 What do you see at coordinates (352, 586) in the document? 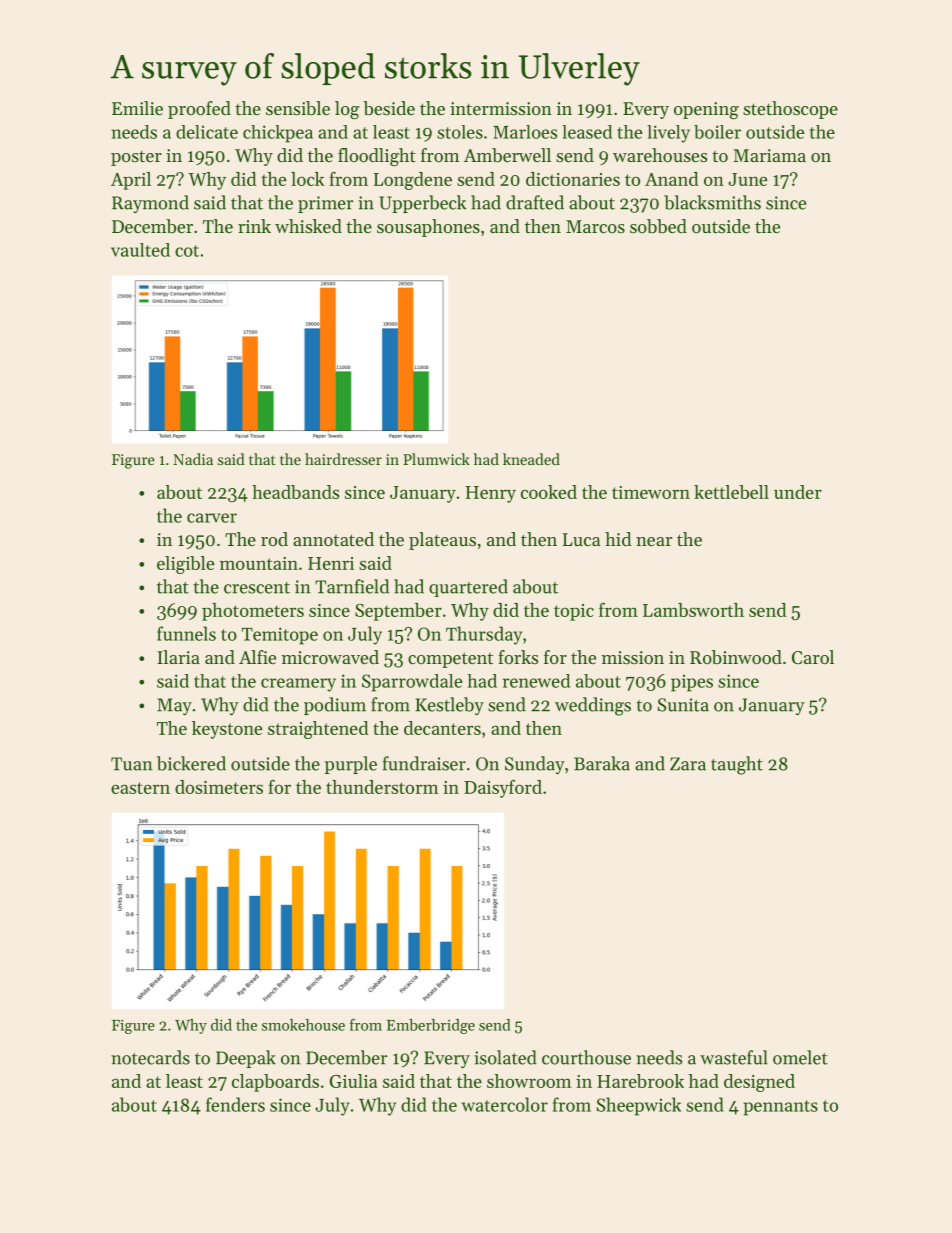
I see `Tarnfield` at bounding box center [352, 586].
